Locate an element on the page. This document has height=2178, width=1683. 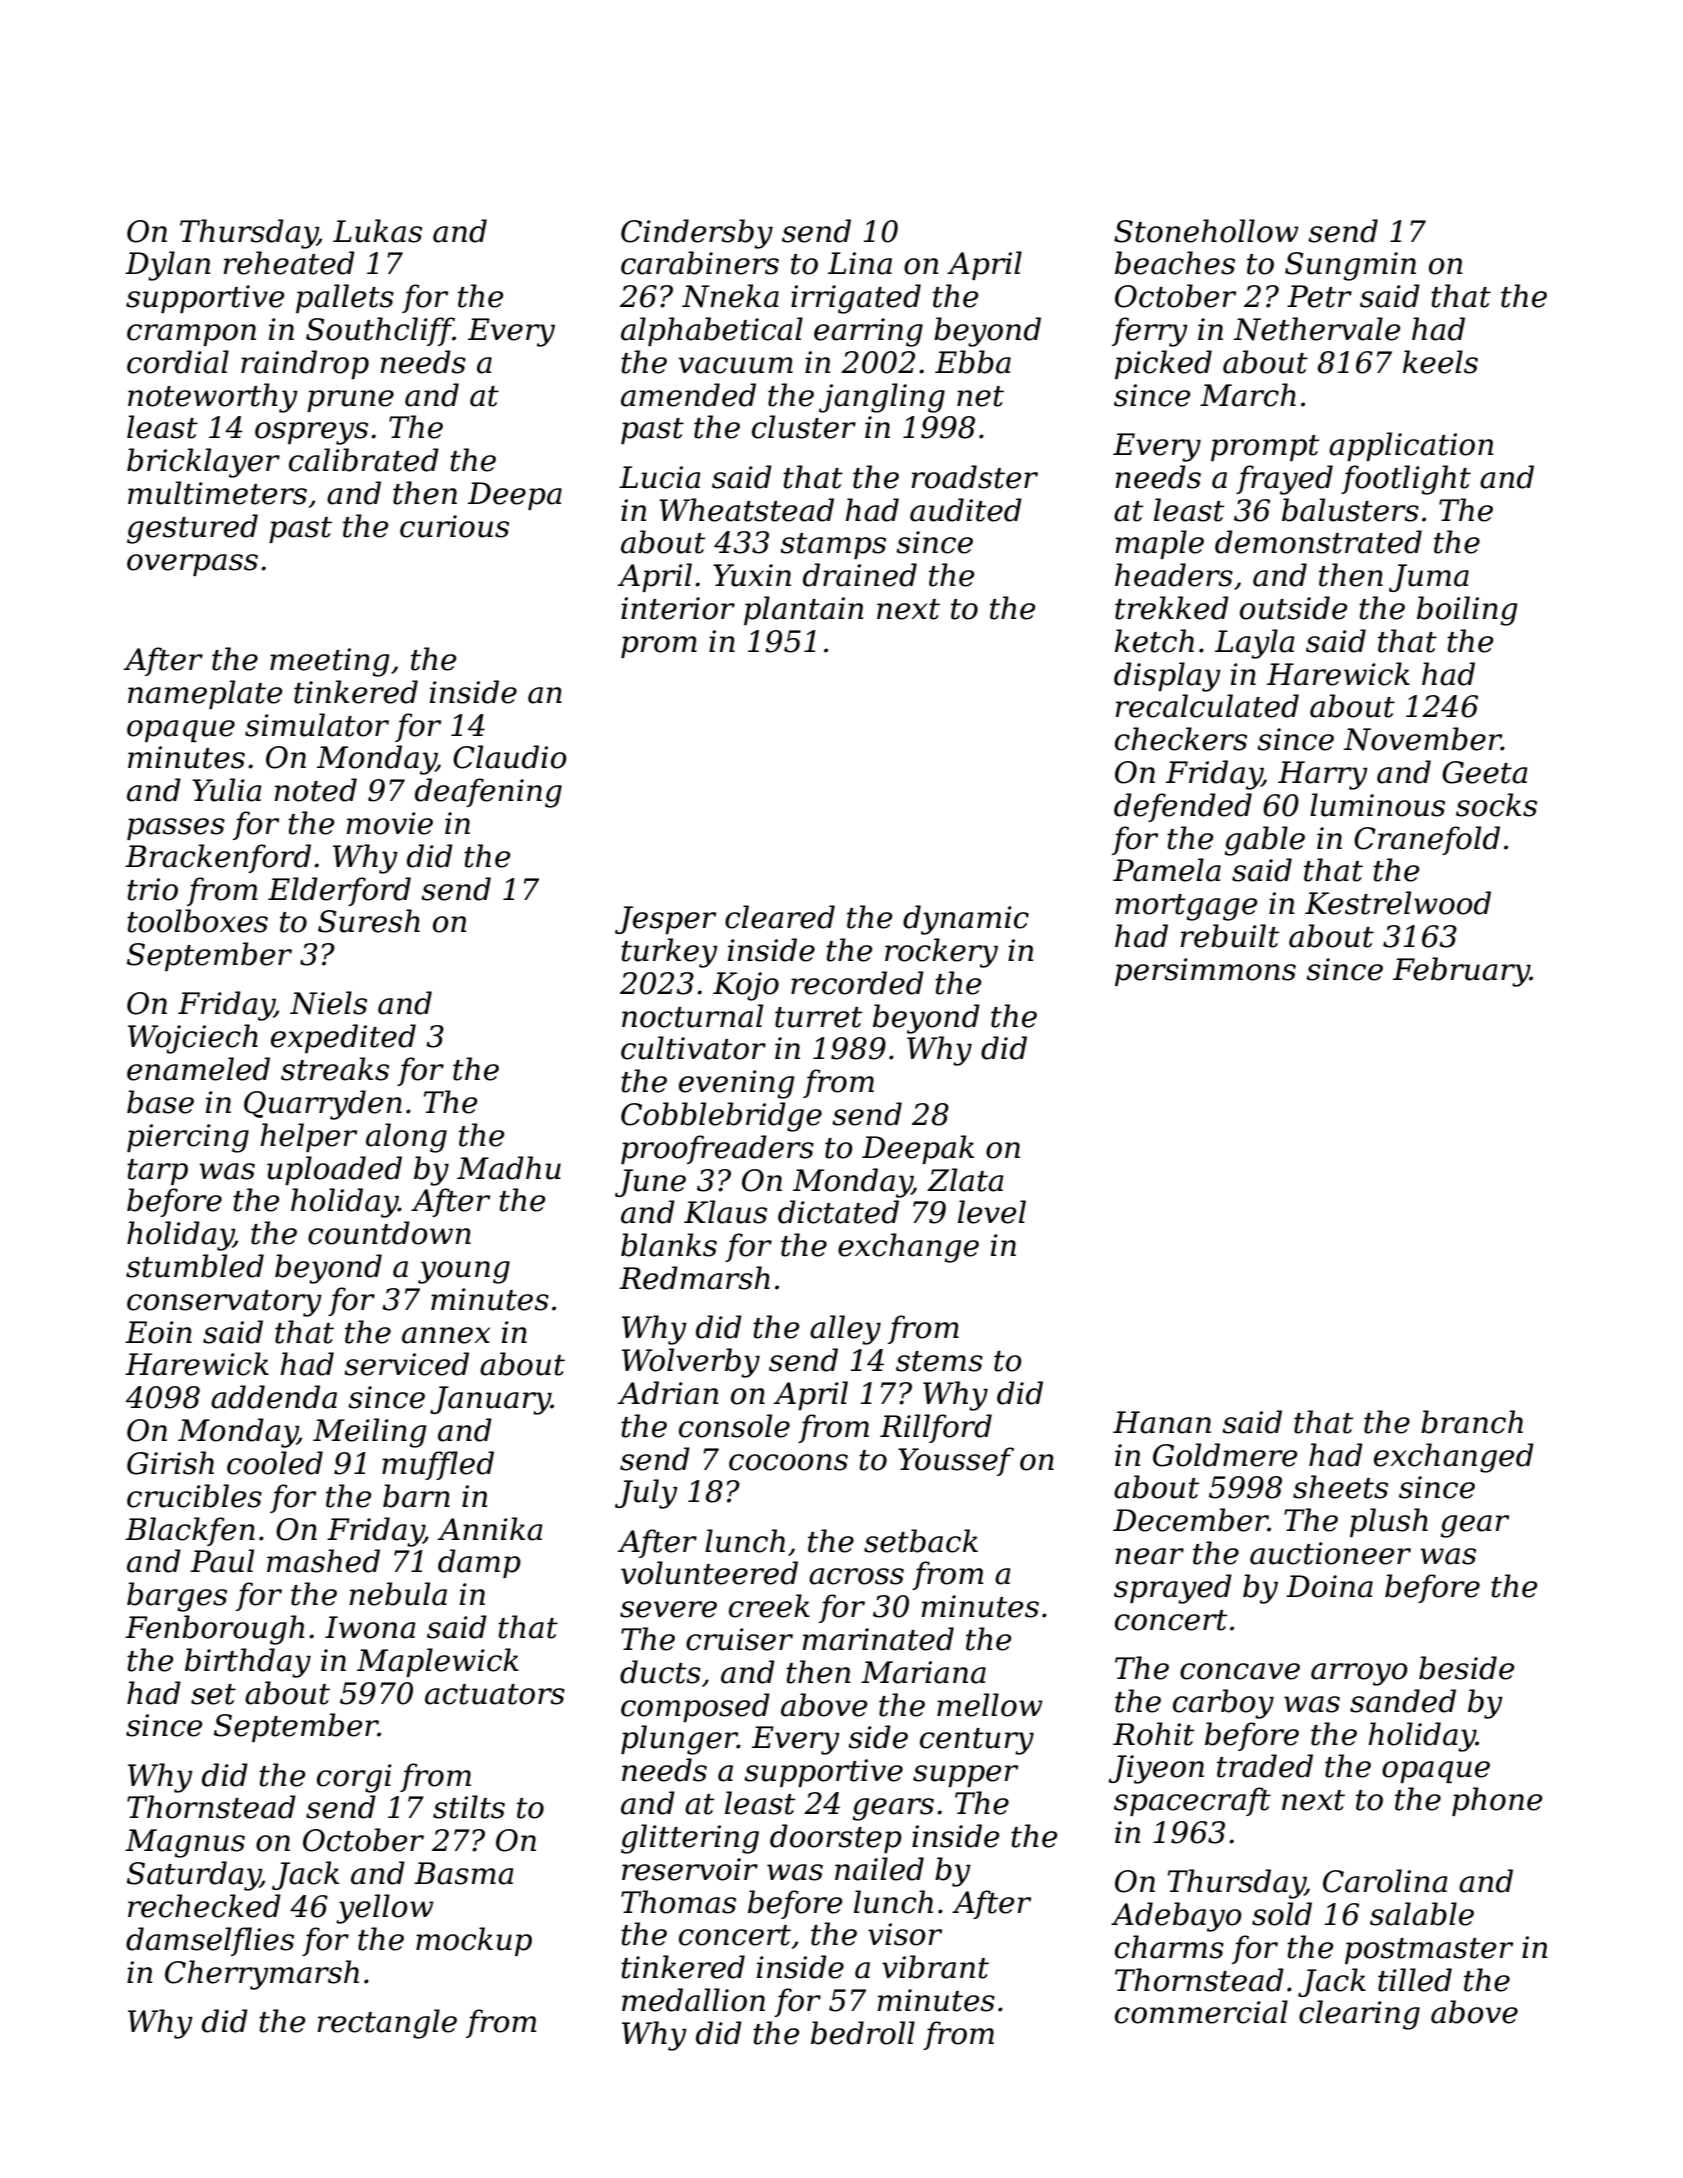
commercial is located at coordinates (1201, 2012).
